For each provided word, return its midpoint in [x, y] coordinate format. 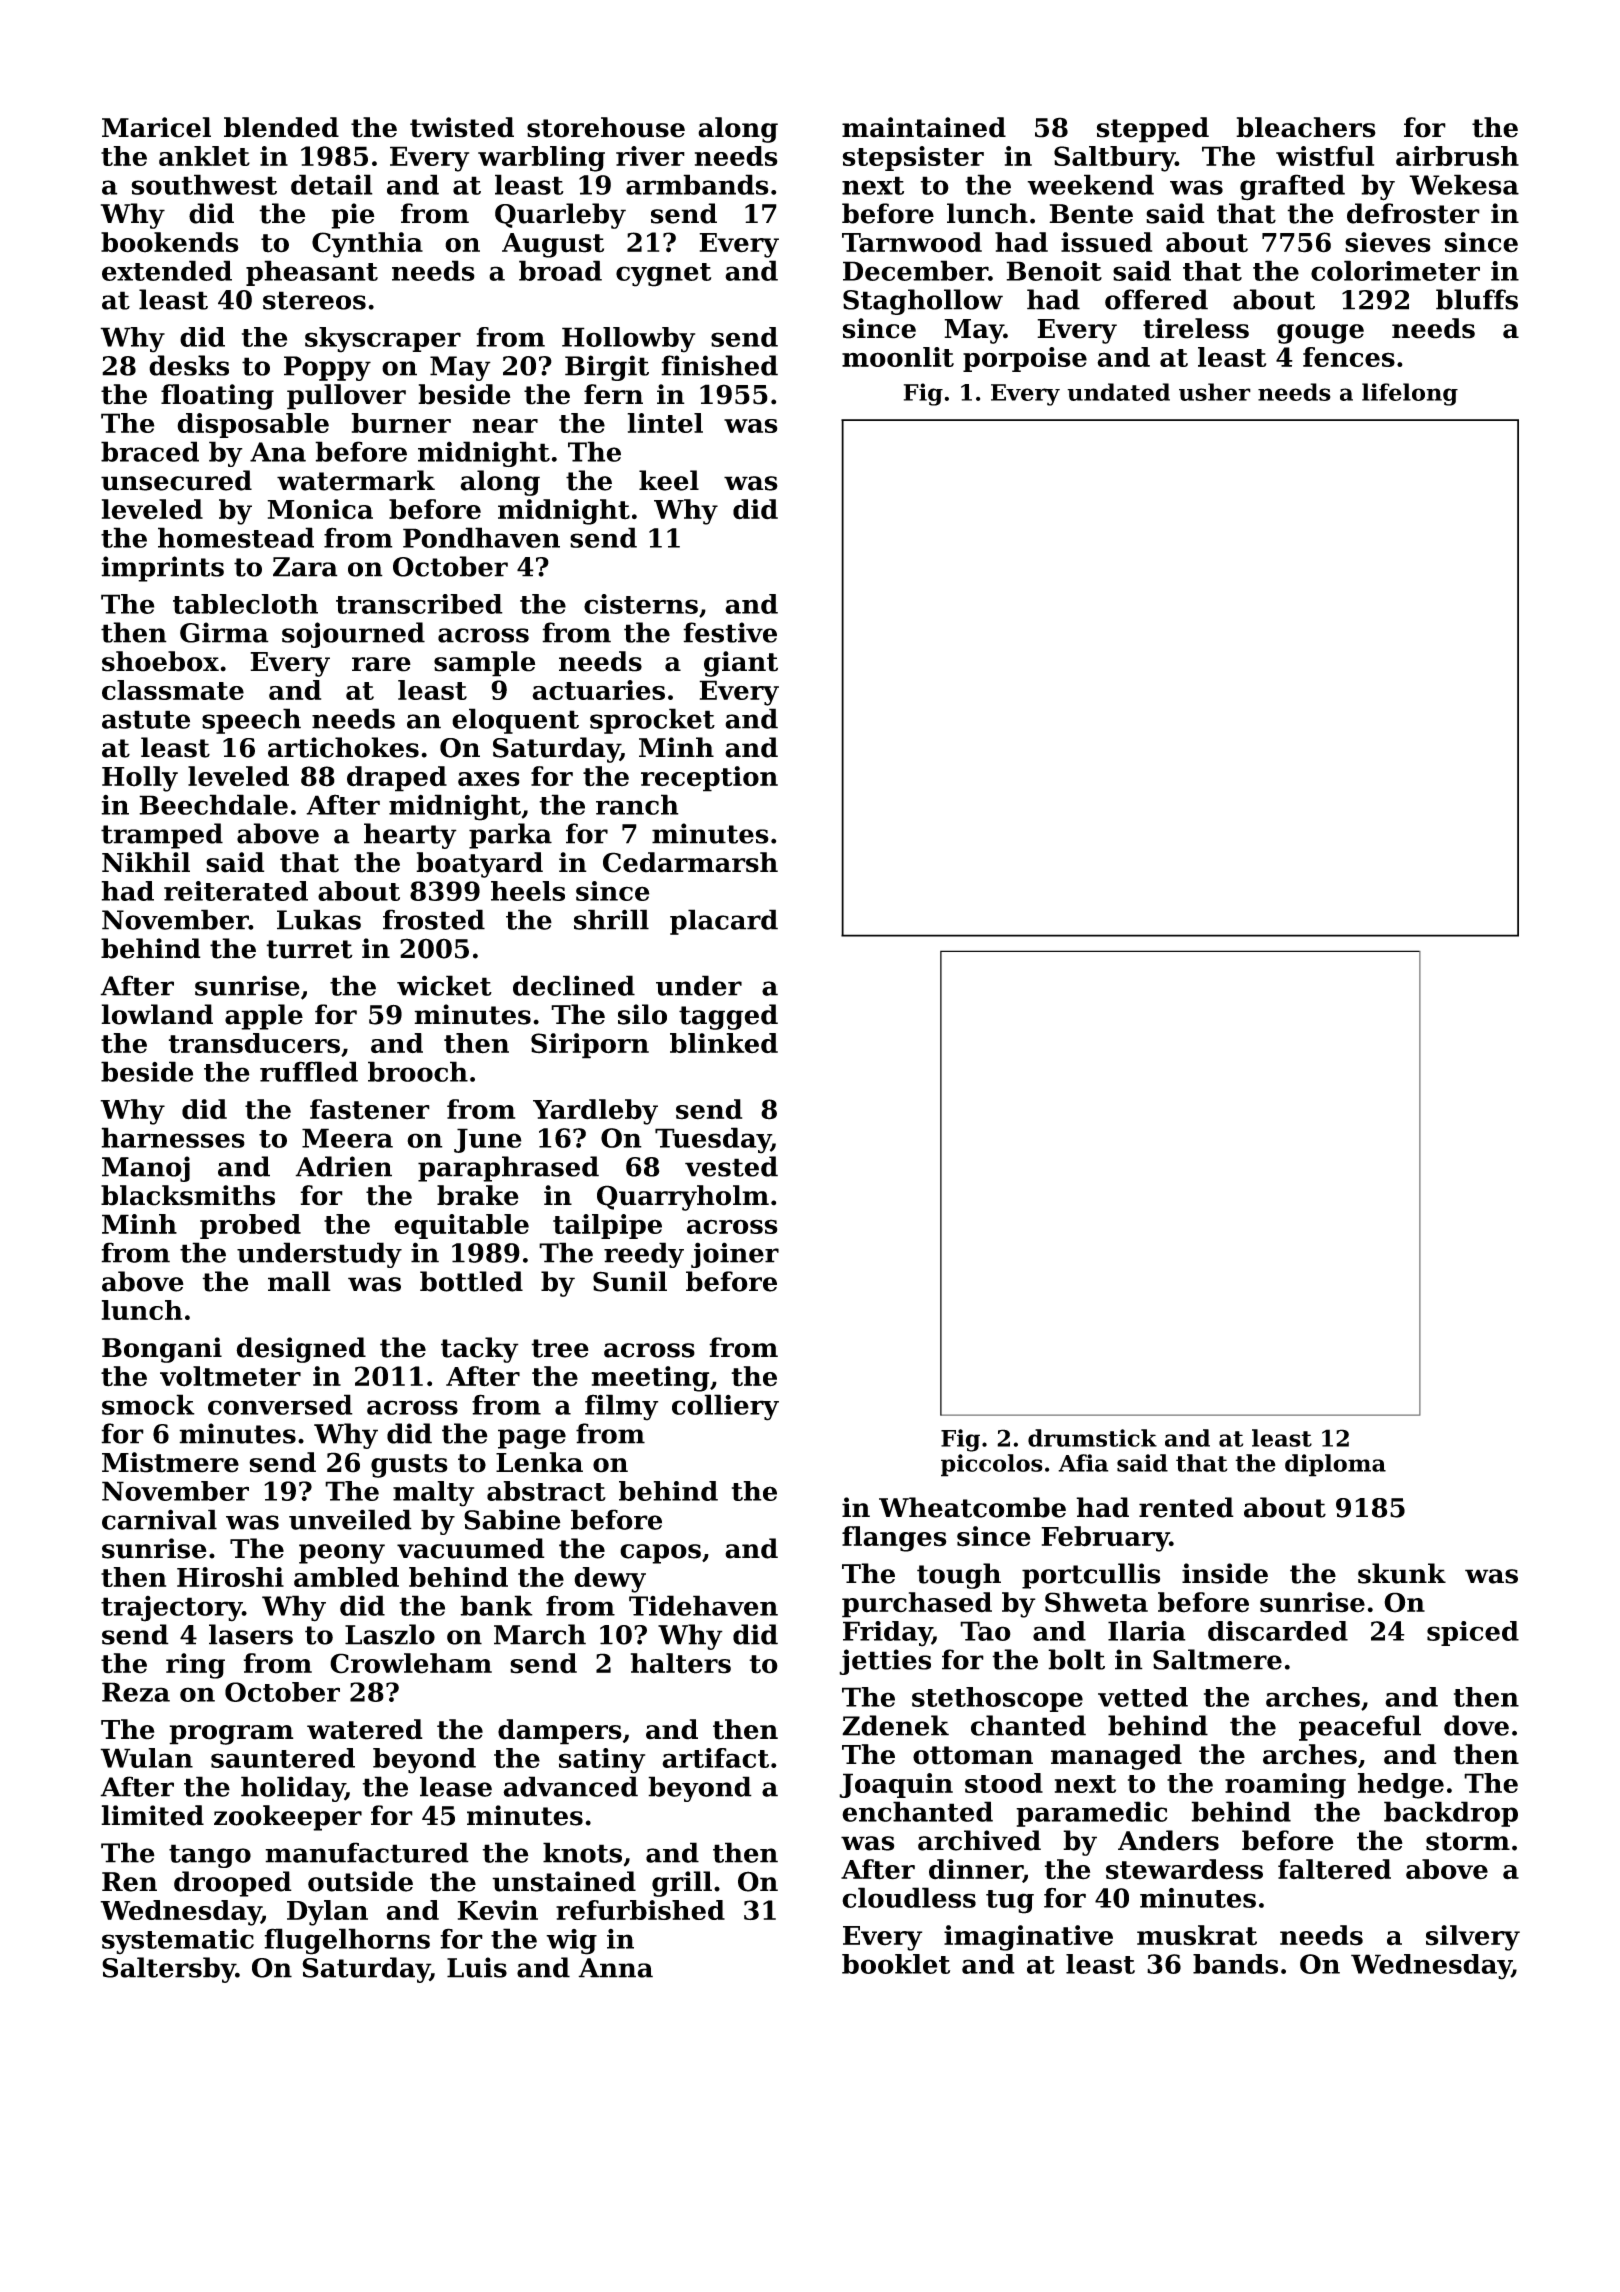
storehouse [606, 127]
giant [741, 664]
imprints [162, 569]
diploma [1335, 1465]
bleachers [1306, 127]
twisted [462, 127]
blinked [724, 1043]
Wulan [146, 1758]
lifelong [1410, 394]
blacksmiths [188, 1195]
